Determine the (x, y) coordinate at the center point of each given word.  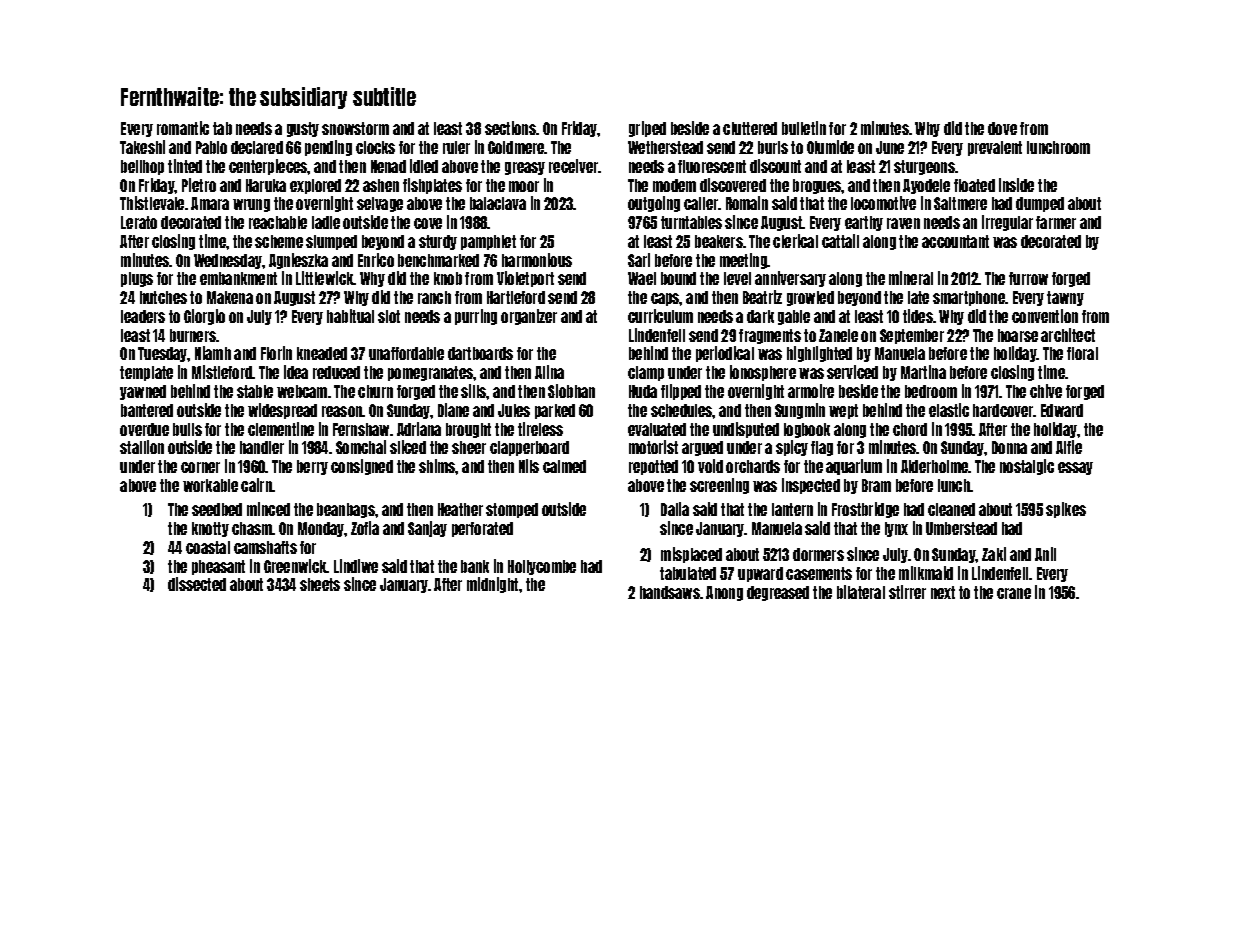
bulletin (804, 128)
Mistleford (222, 372)
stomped (512, 510)
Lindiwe (356, 566)
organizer (529, 317)
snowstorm (355, 128)
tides (918, 316)
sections (510, 128)
